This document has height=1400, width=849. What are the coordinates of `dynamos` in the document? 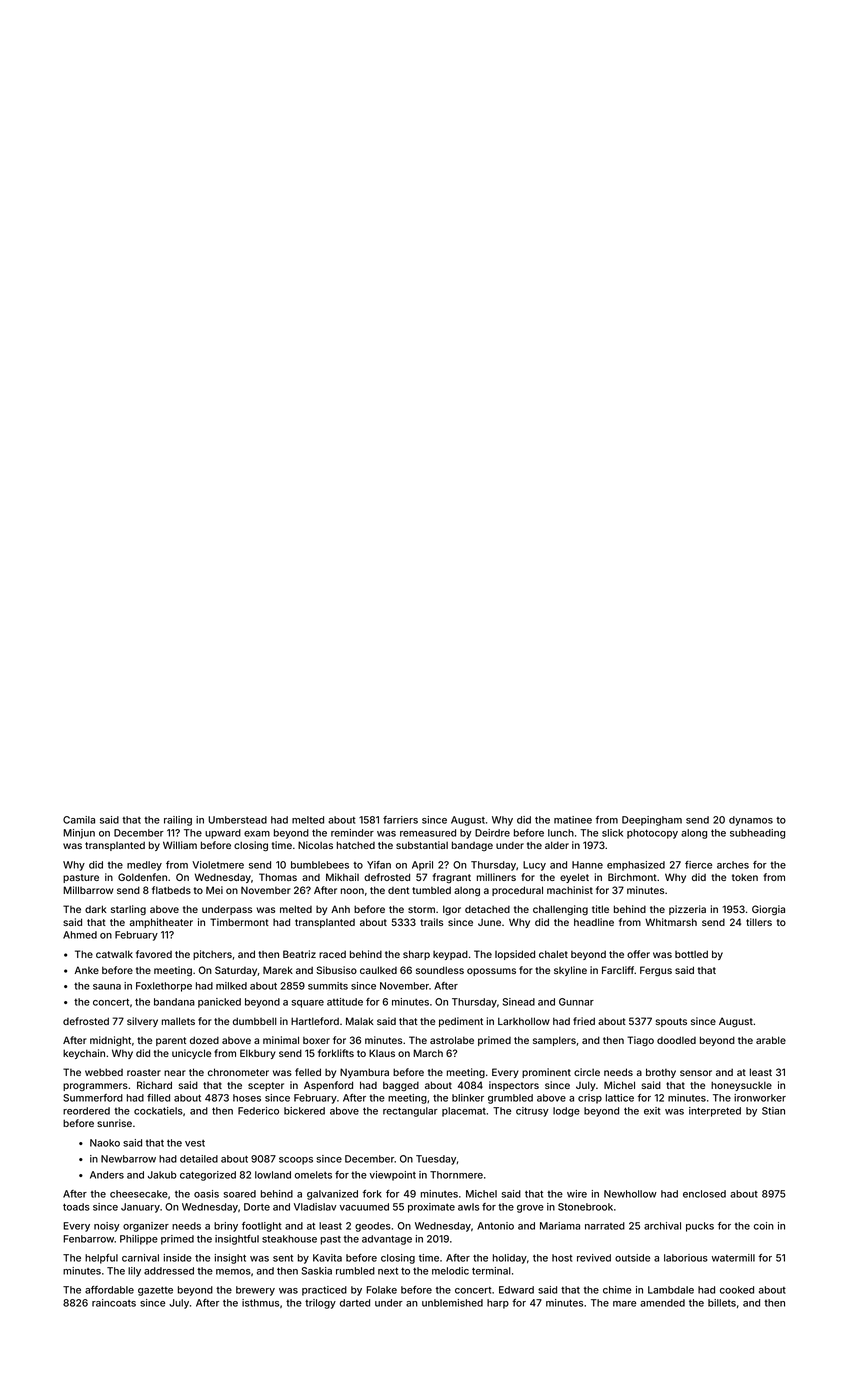 It's located at (751, 821).
